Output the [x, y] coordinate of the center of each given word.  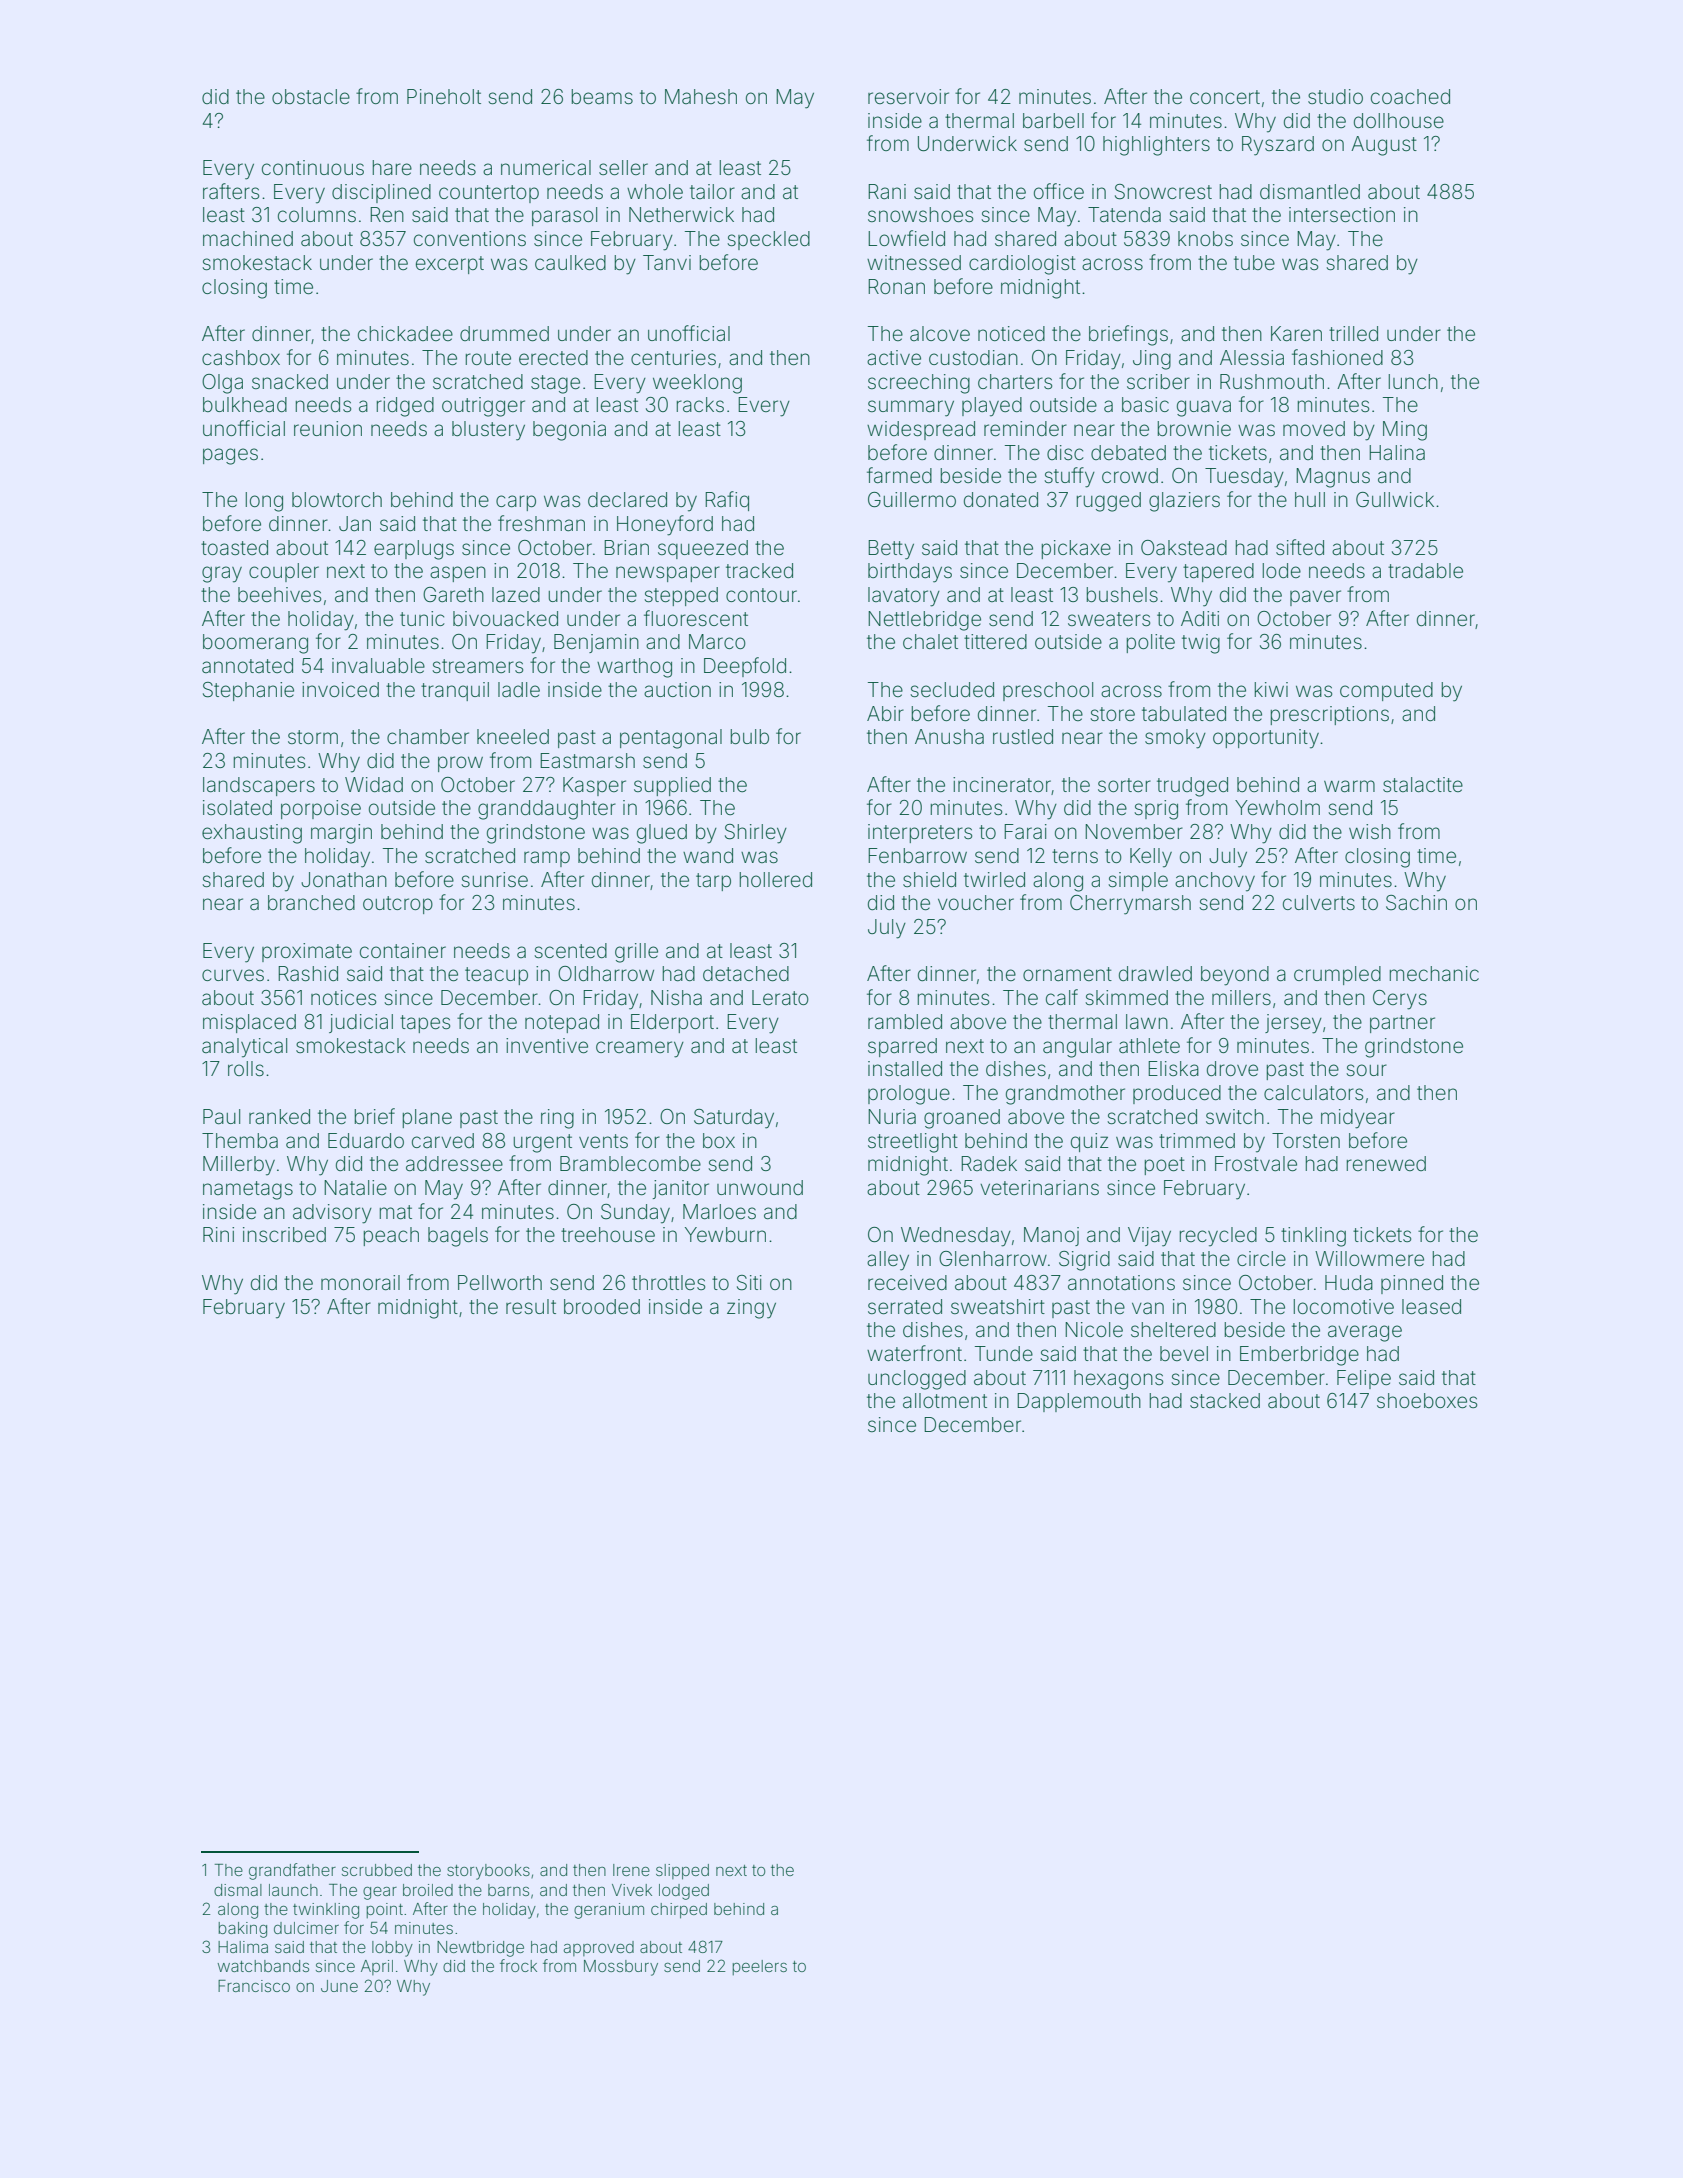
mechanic [1434, 973]
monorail [360, 1282]
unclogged [917, 1380]
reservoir [908, 96]
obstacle [311, 96]
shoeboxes [1427, 1400]
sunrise [494, 879]
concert [1225, 97]
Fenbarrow [917, 855]
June [339, 1986]
